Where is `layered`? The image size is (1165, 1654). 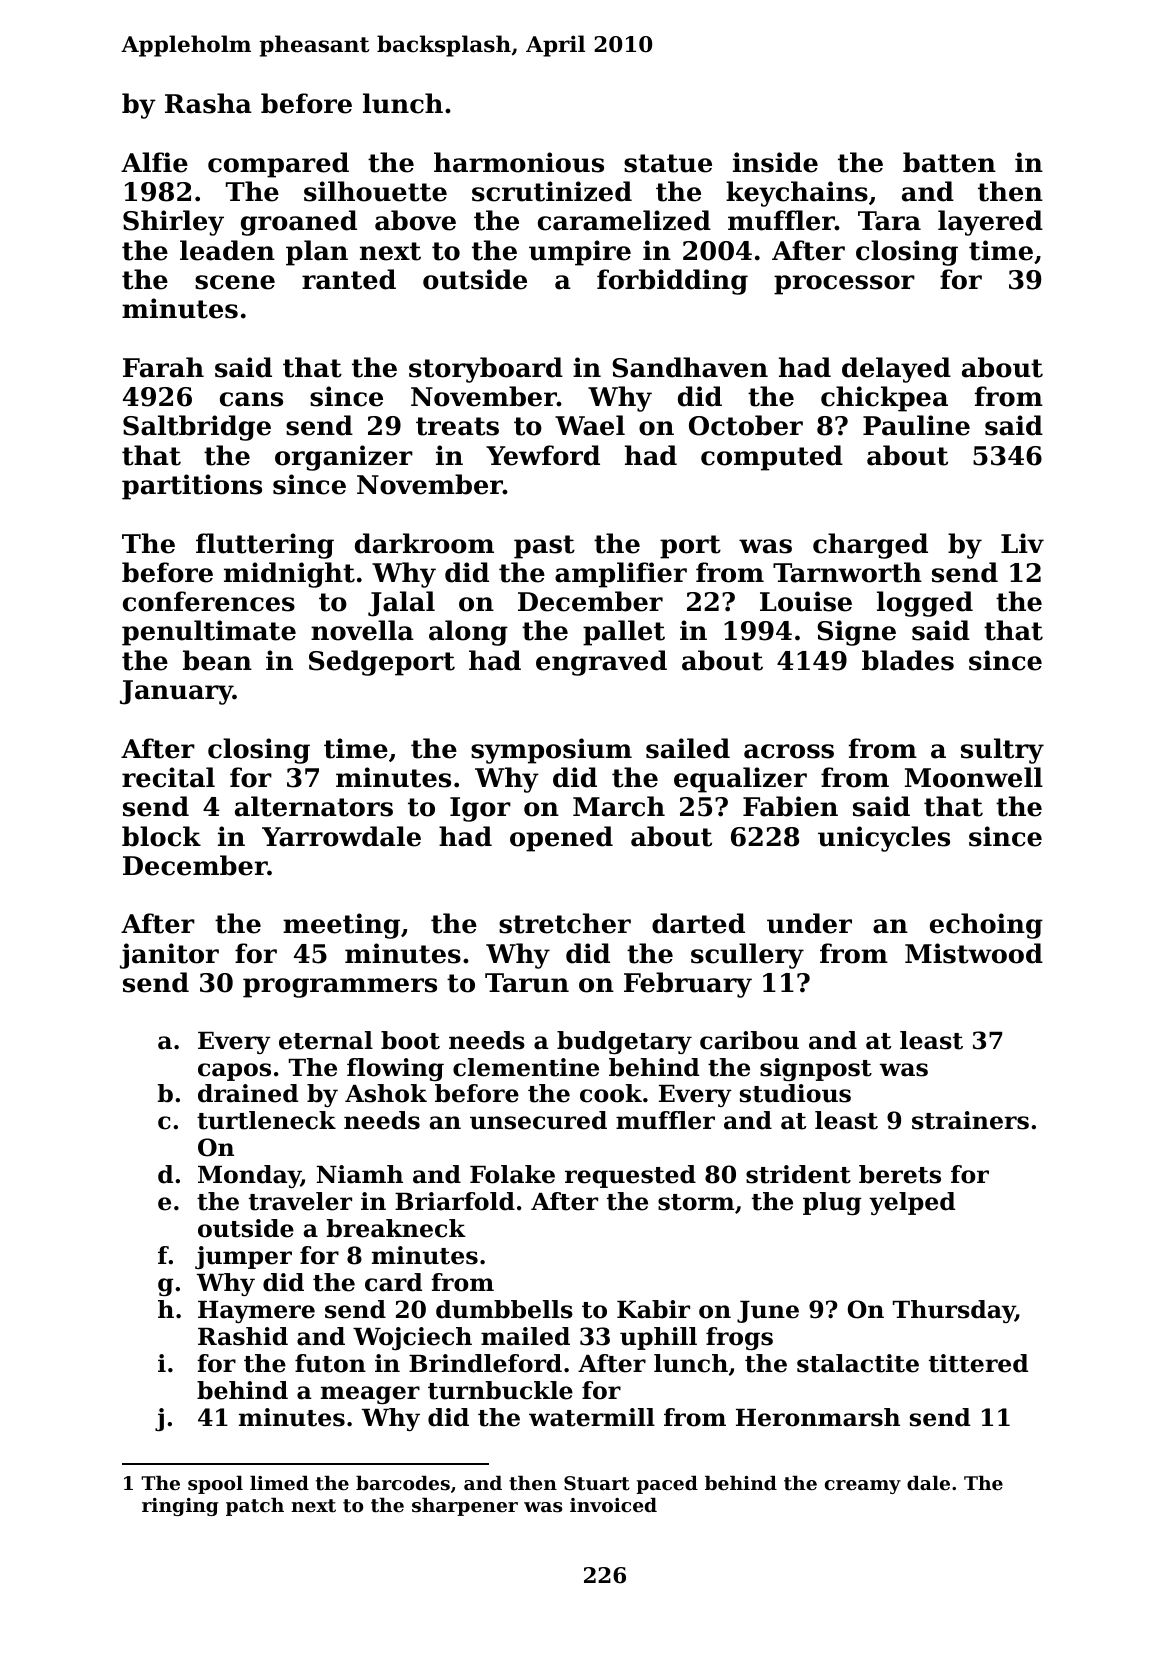
layered is located at coordinates (990, 223).
